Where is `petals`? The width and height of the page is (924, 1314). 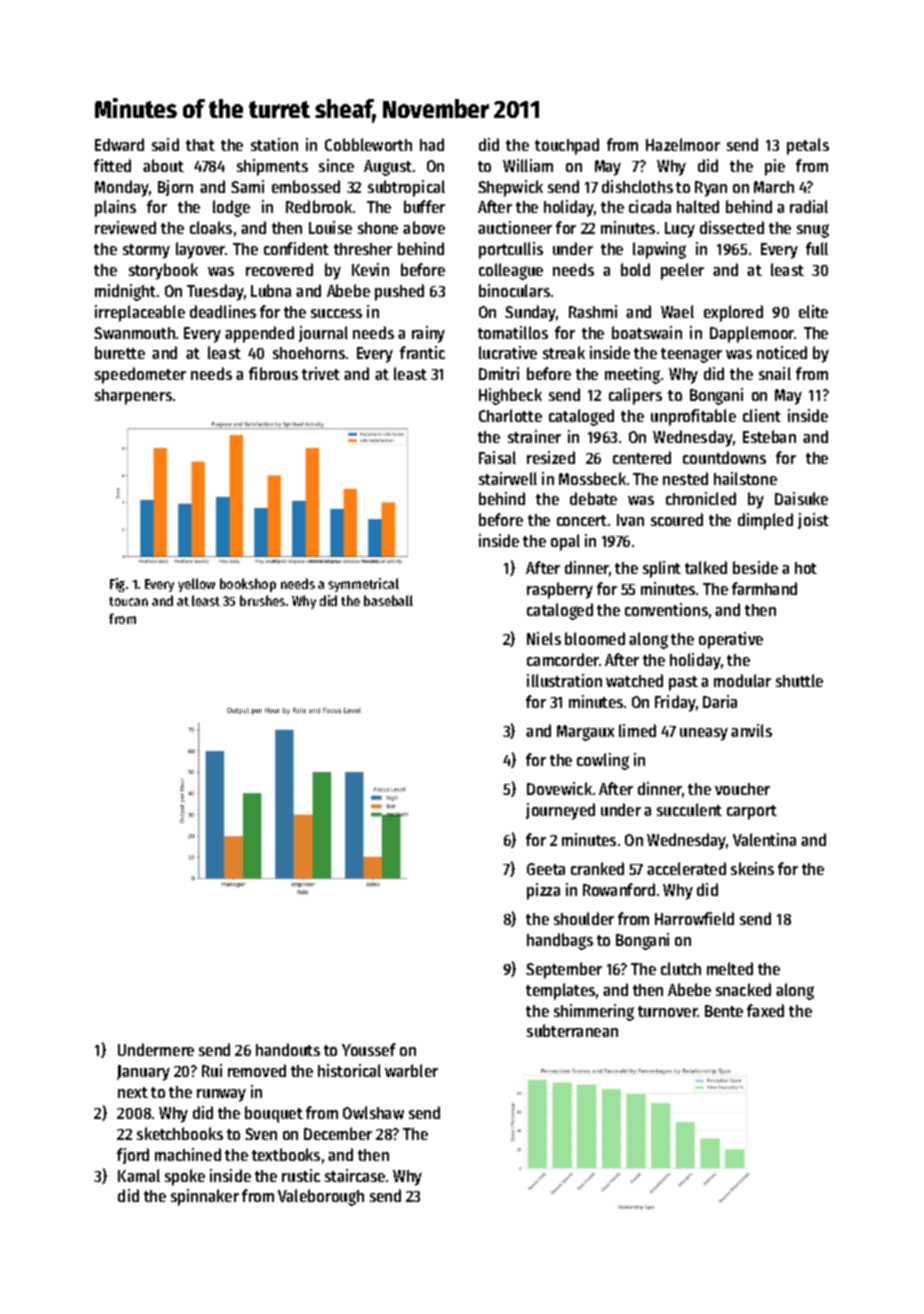 petals is located at coordinates (808, 146).
